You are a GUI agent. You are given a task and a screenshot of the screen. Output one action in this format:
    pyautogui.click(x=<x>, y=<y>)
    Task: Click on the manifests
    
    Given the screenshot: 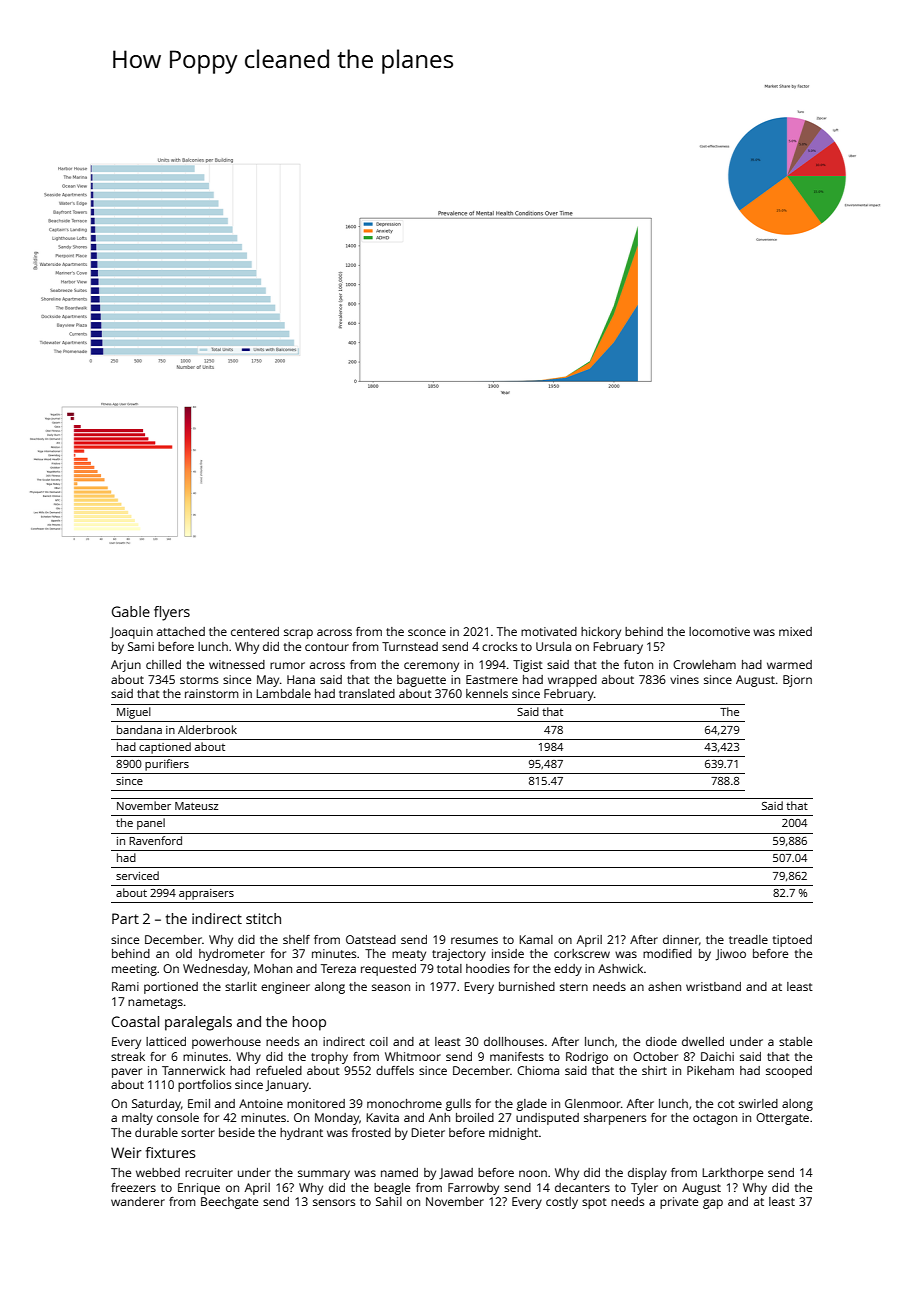 What is the action you would take?
    pyautogui.click(x=517, y=1056)
